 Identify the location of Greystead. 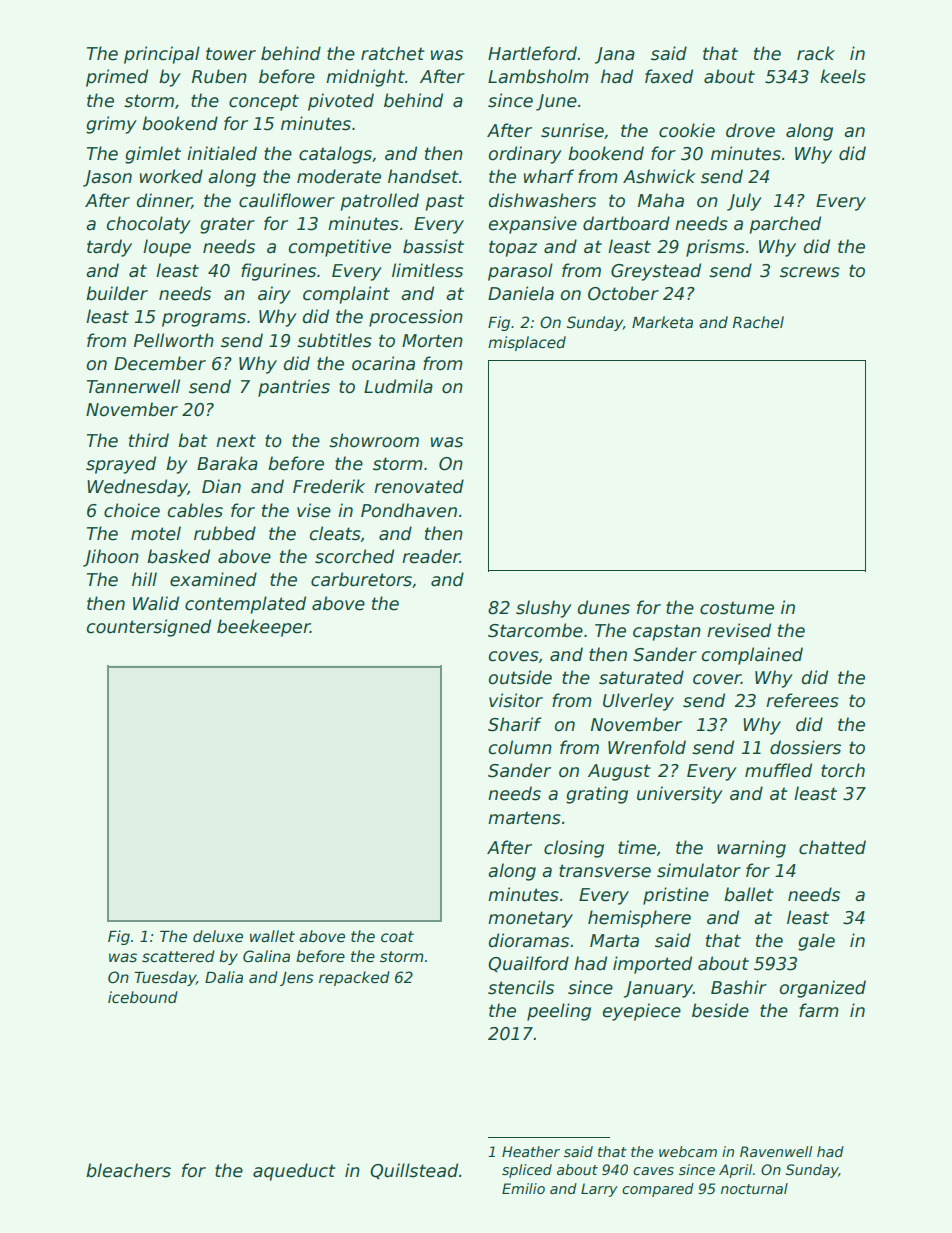
(656, 272).
